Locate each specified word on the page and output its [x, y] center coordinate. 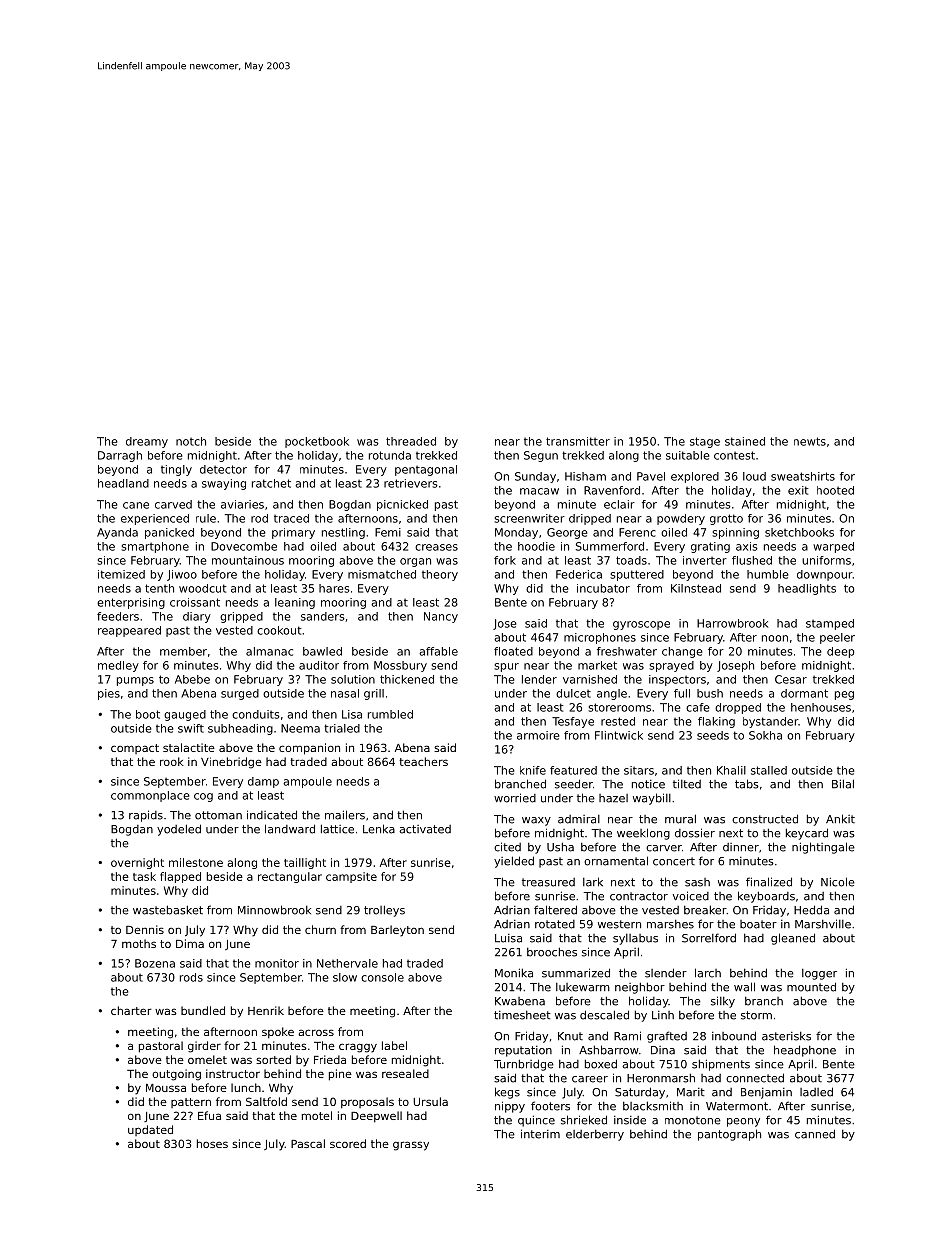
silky [723, 1002]
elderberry [595, 1135]
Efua [209, 1115]
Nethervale [347, 963]
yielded [514, 862]
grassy [411, 1146]
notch [191, 441]
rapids [146, 816]
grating [710, 547]
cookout [279, 630]
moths [139, 943]
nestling [343, 533]
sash [697, 882]
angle [612, 694]
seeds [713, 735]
